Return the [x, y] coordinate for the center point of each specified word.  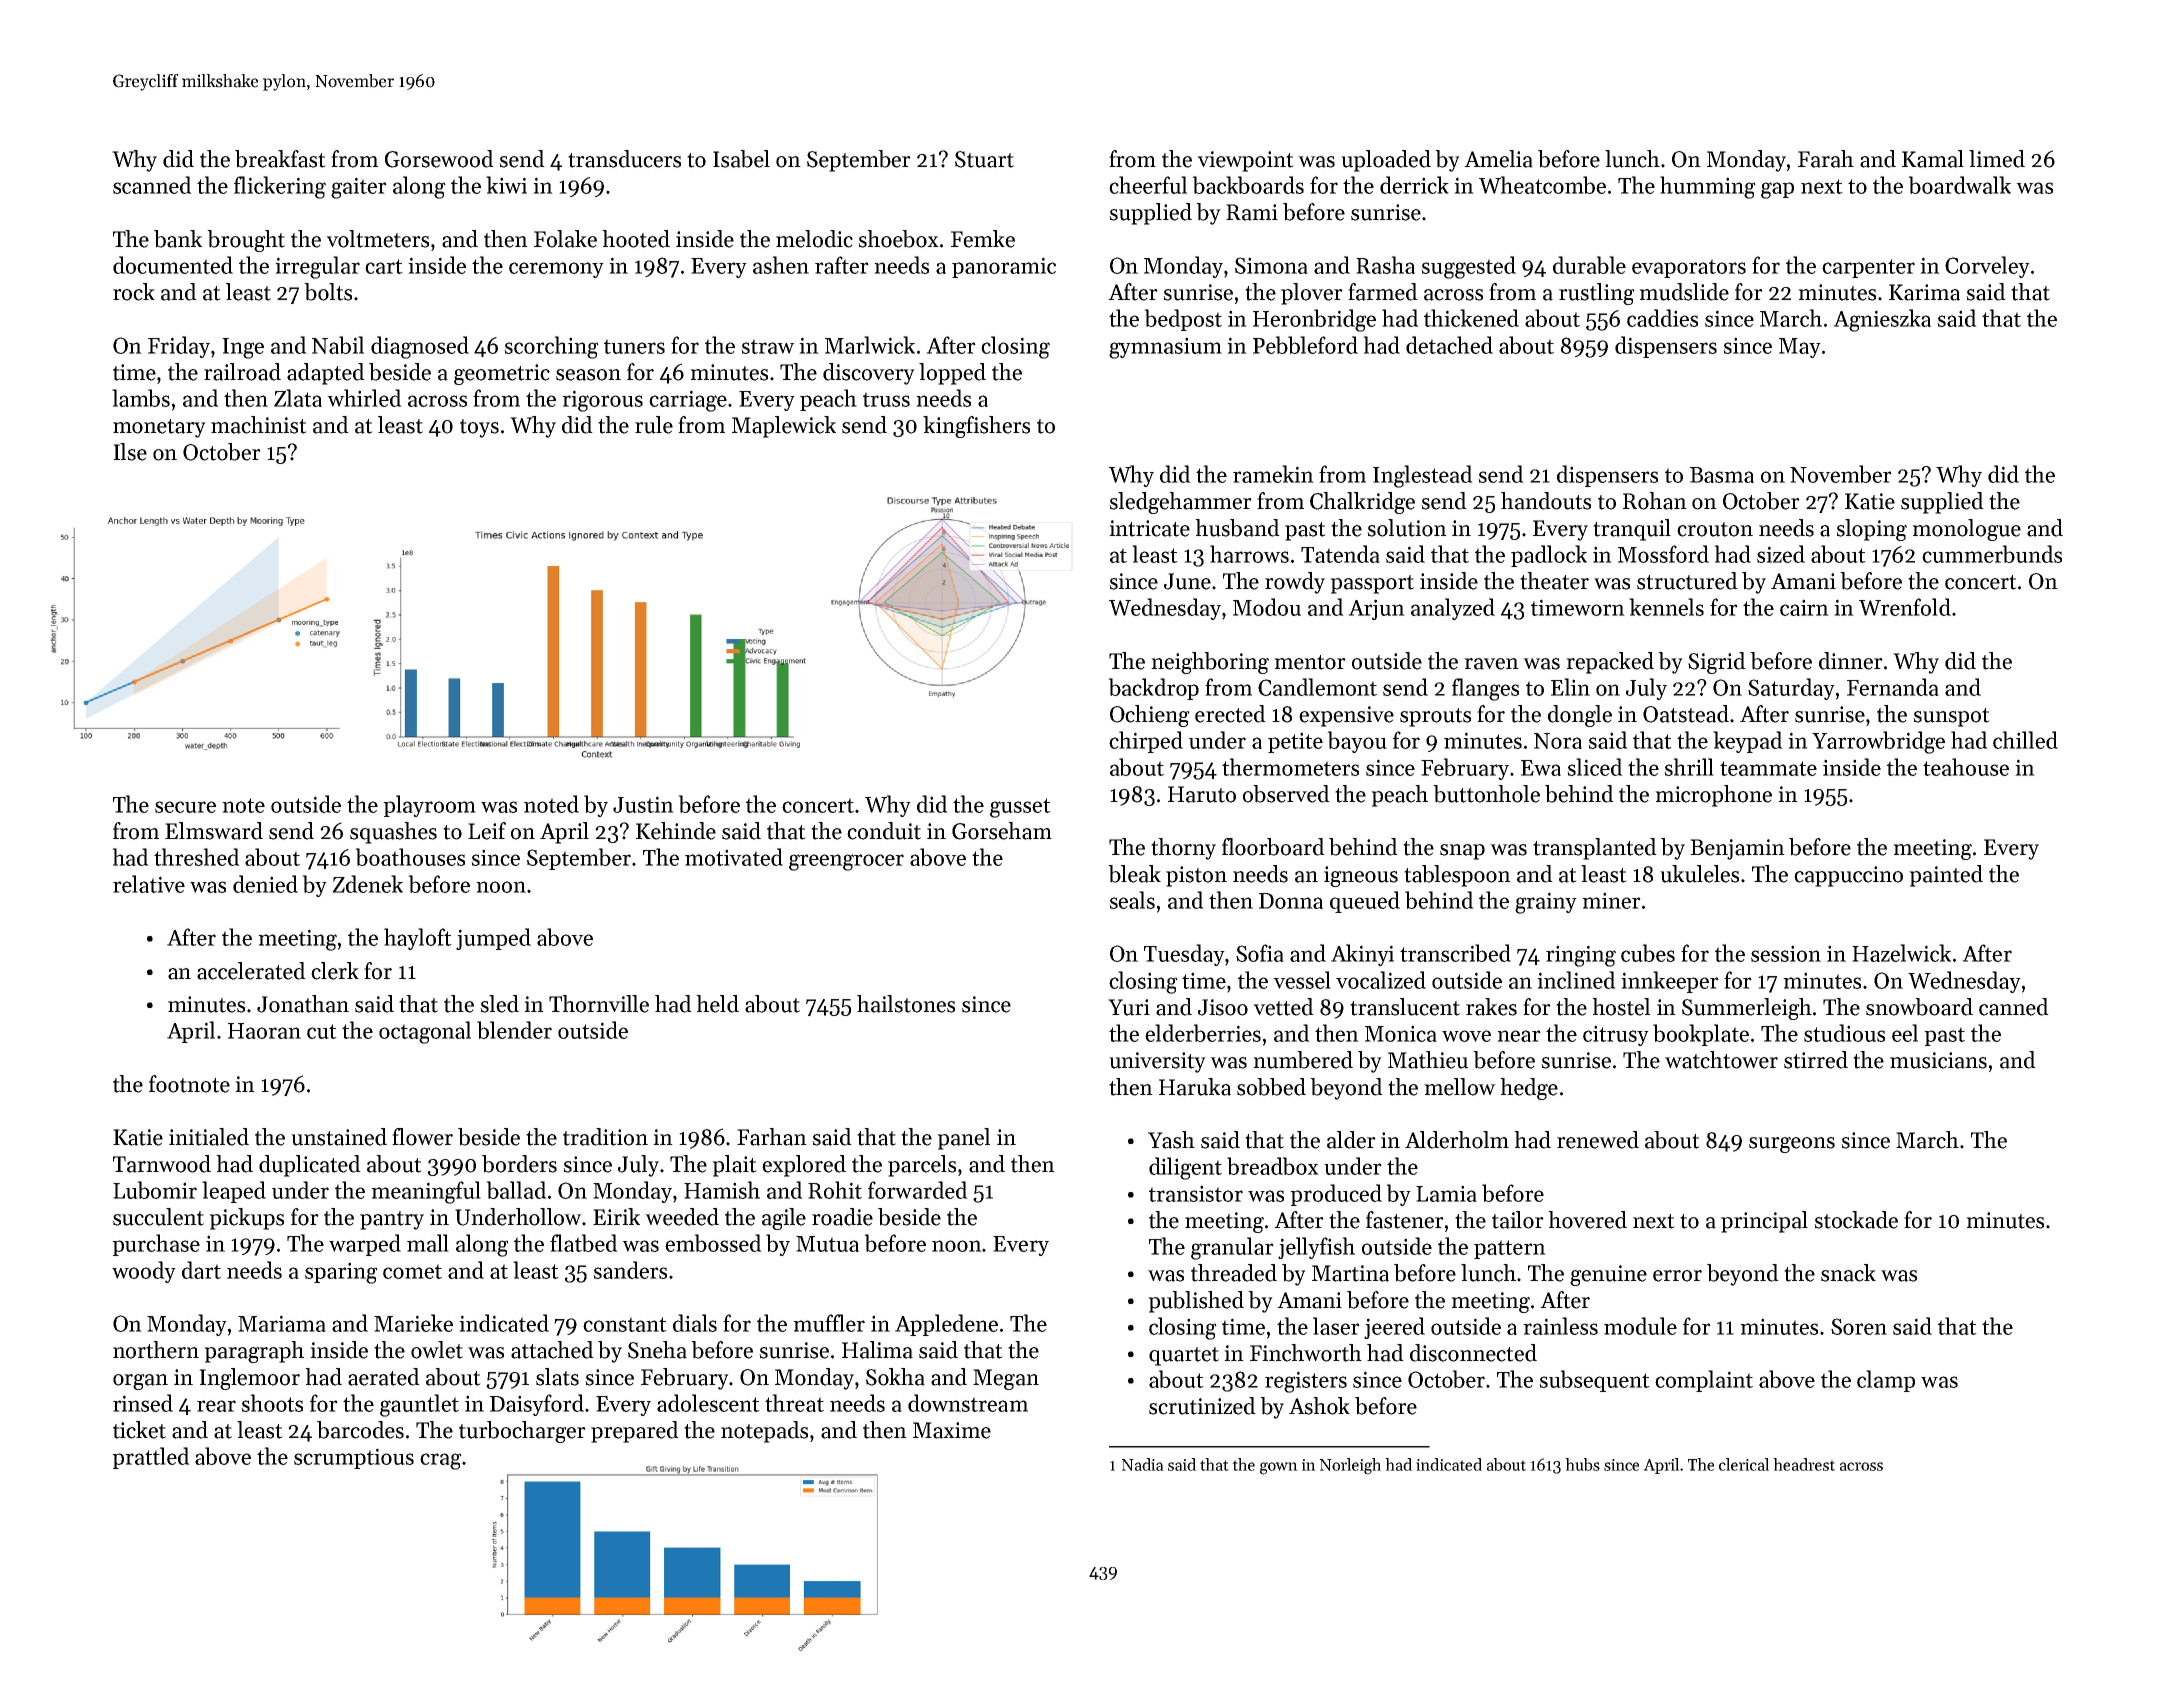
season [588, 375]
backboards [1248, 185]
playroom [429, 806]
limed [1997, 159]
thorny [1183, 849]
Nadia [1143, 1464]
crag [441, 1461]
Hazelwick [1901, 953]
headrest [1804, 1464]
